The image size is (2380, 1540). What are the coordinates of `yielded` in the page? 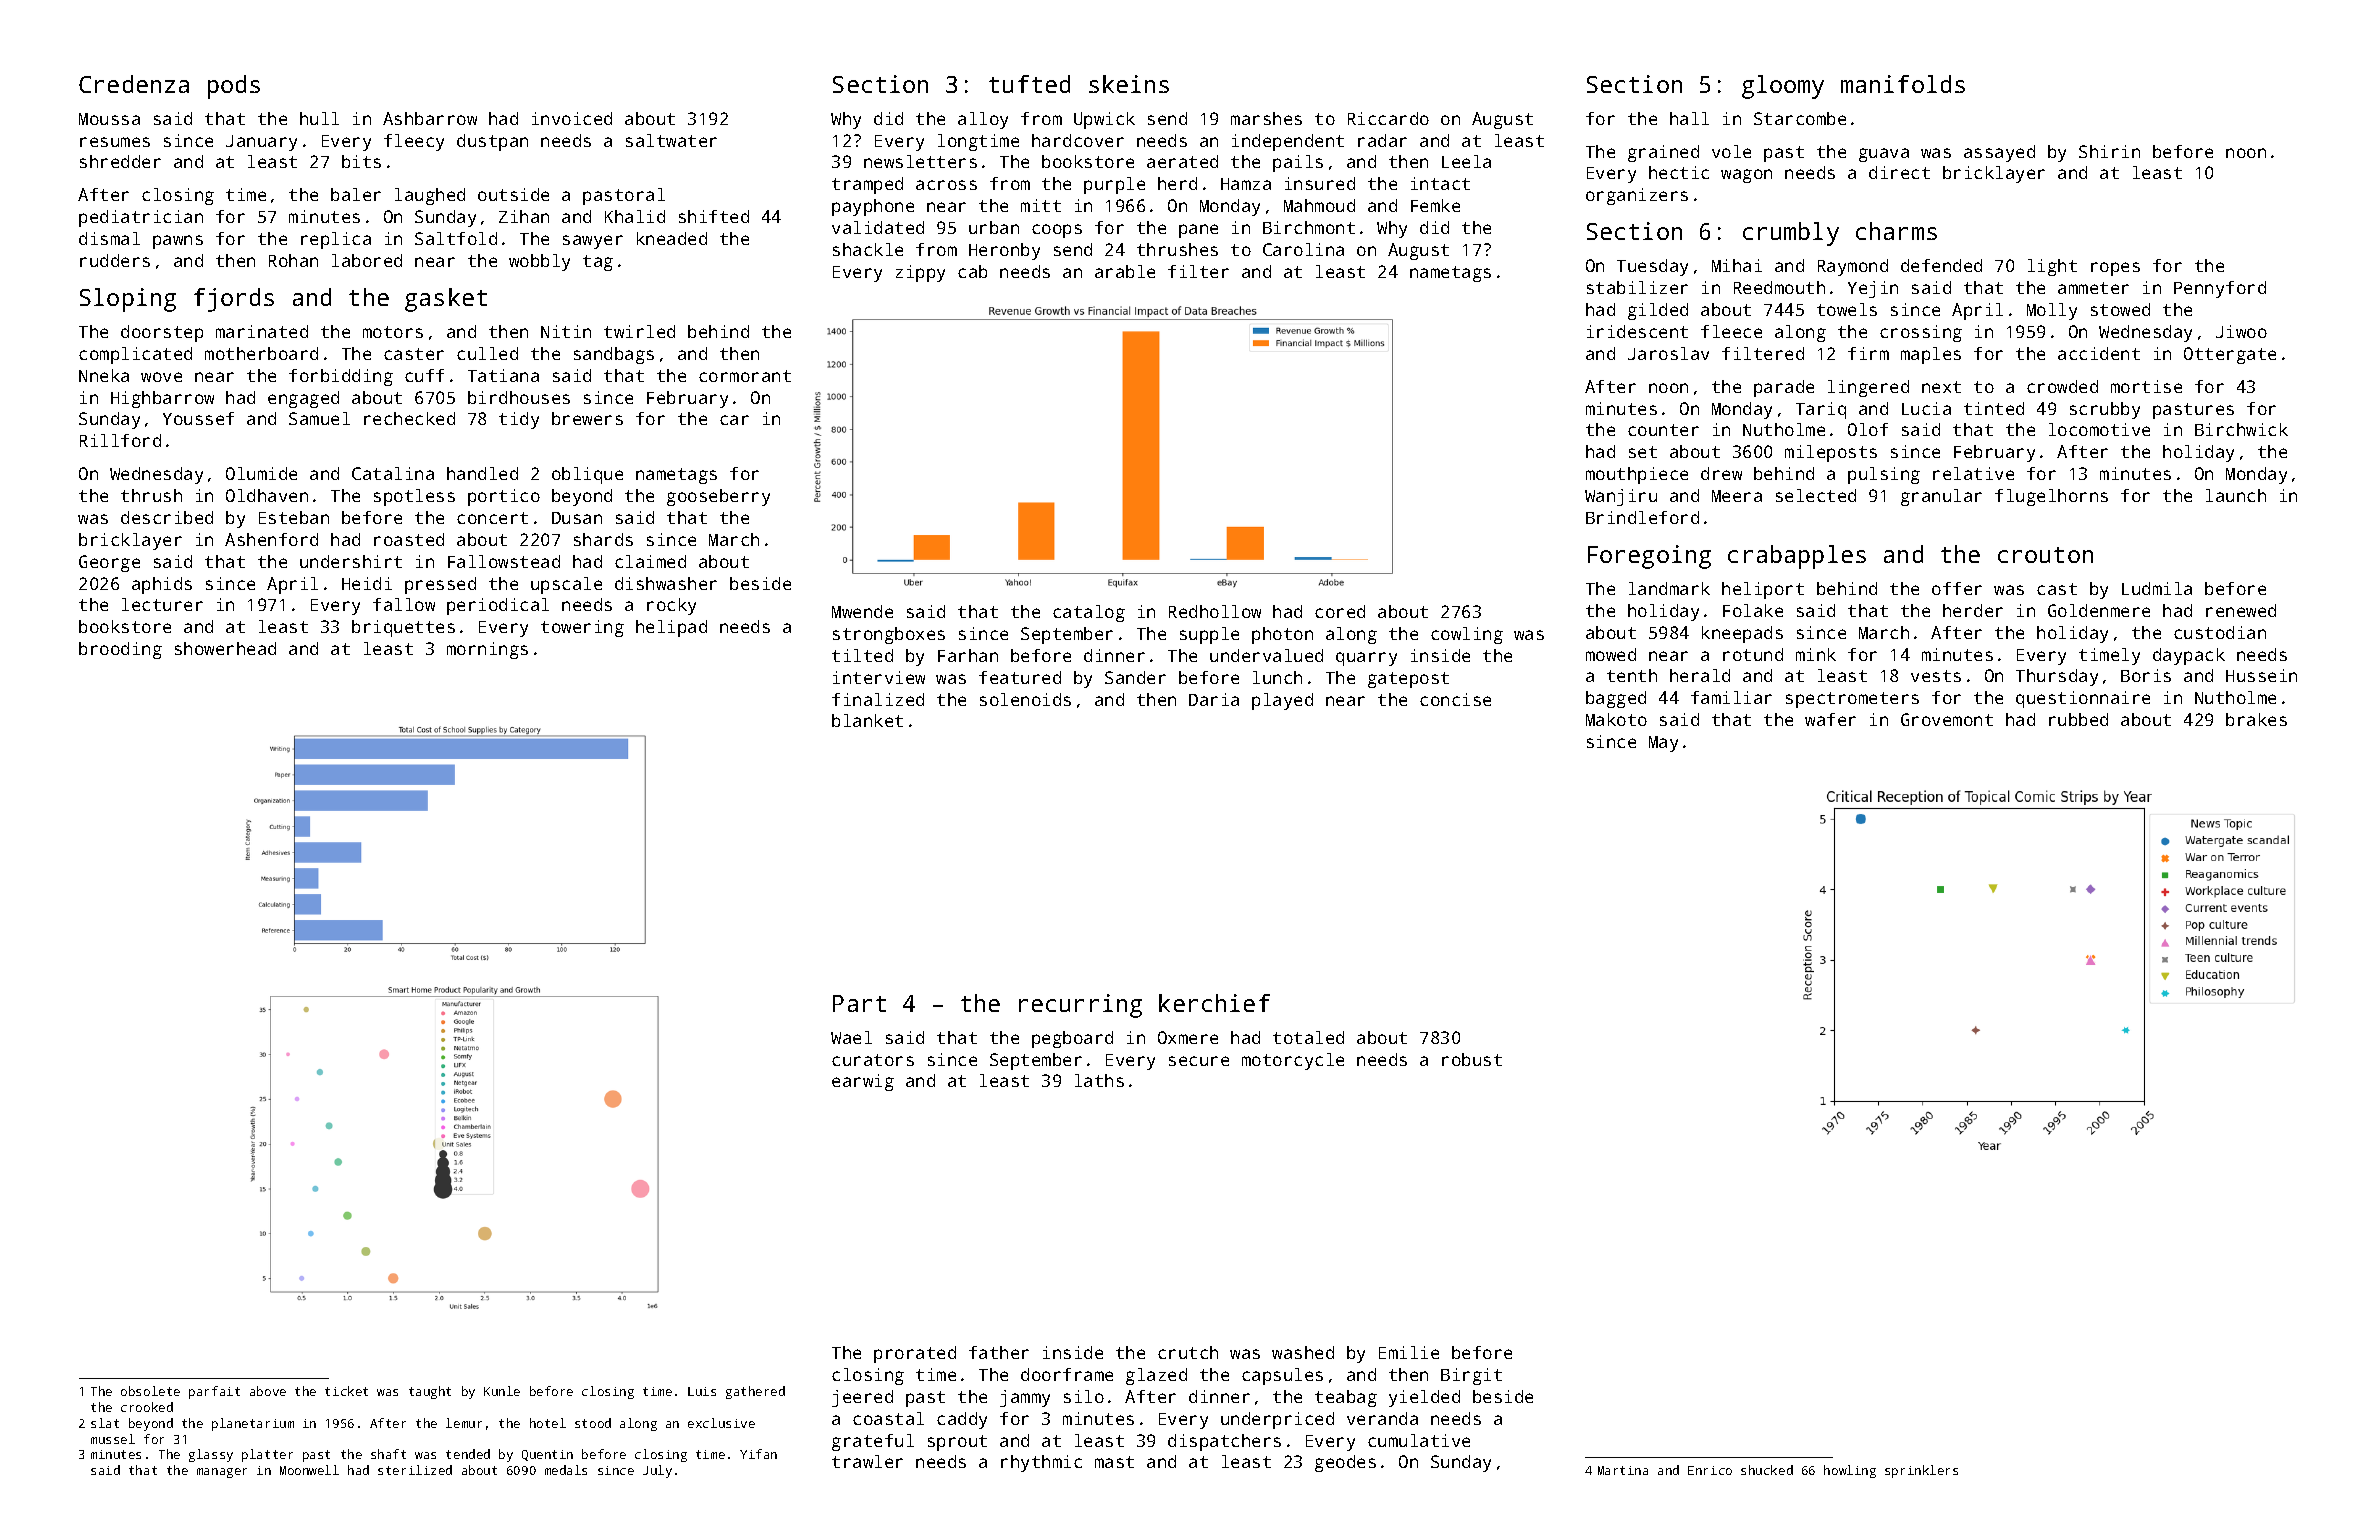 It's located at (1424, 1398).
